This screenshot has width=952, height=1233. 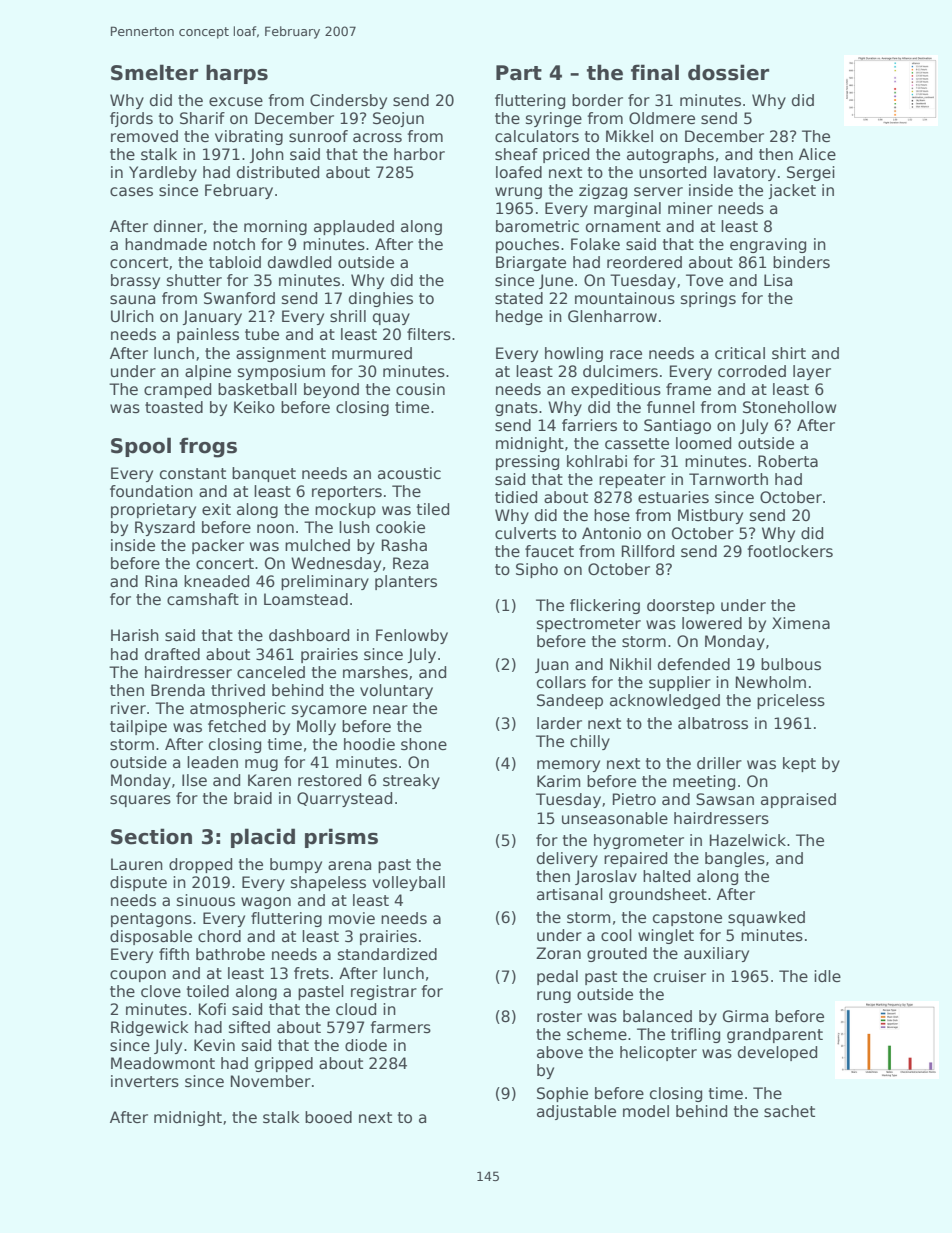 I want to click on stated, so click(x=519, y=298).
